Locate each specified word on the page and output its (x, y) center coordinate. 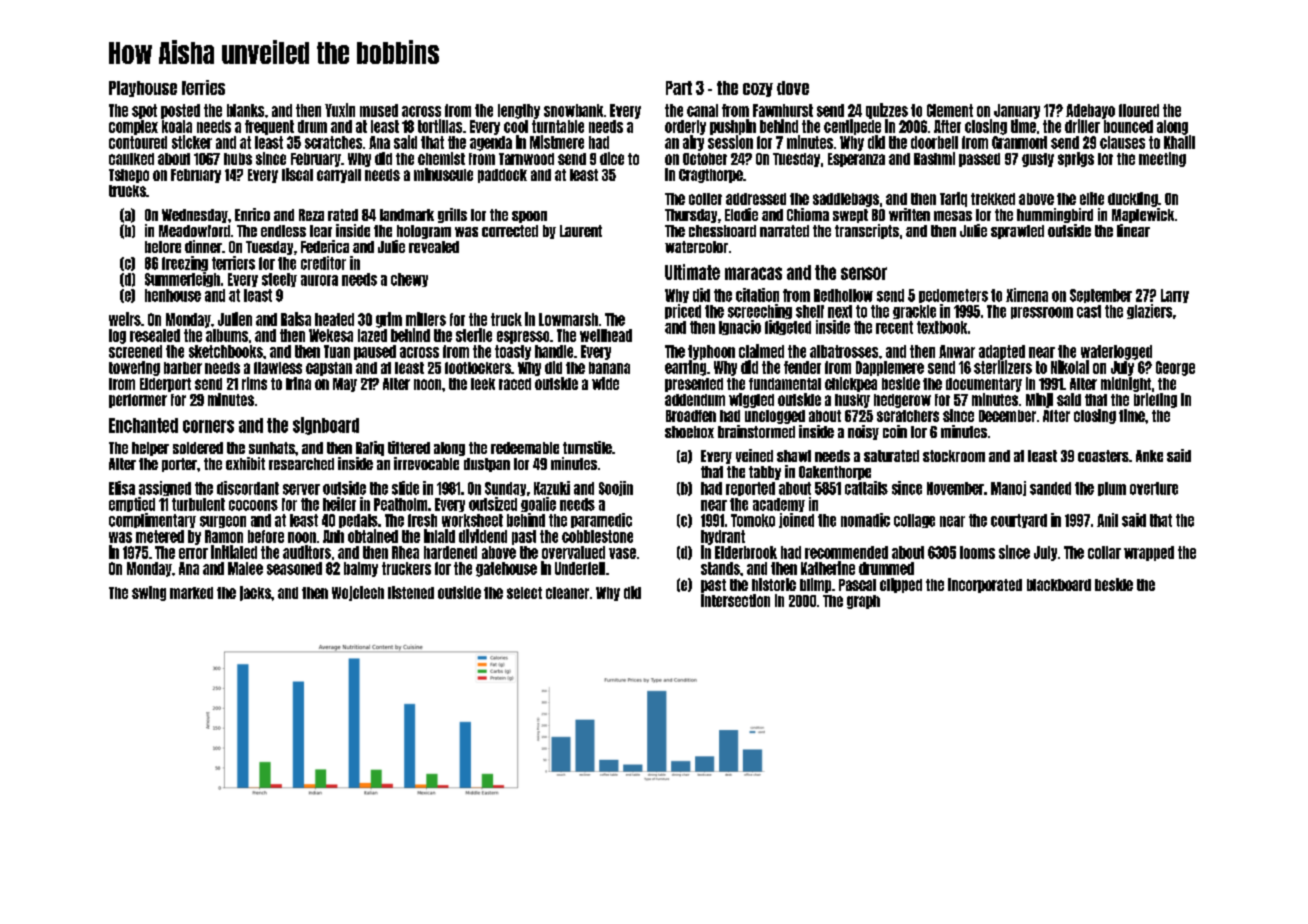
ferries (203, 87)
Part (679, 88)
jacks (255, 593)
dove (793, 88)
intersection (735, 600)
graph (863, 602)
